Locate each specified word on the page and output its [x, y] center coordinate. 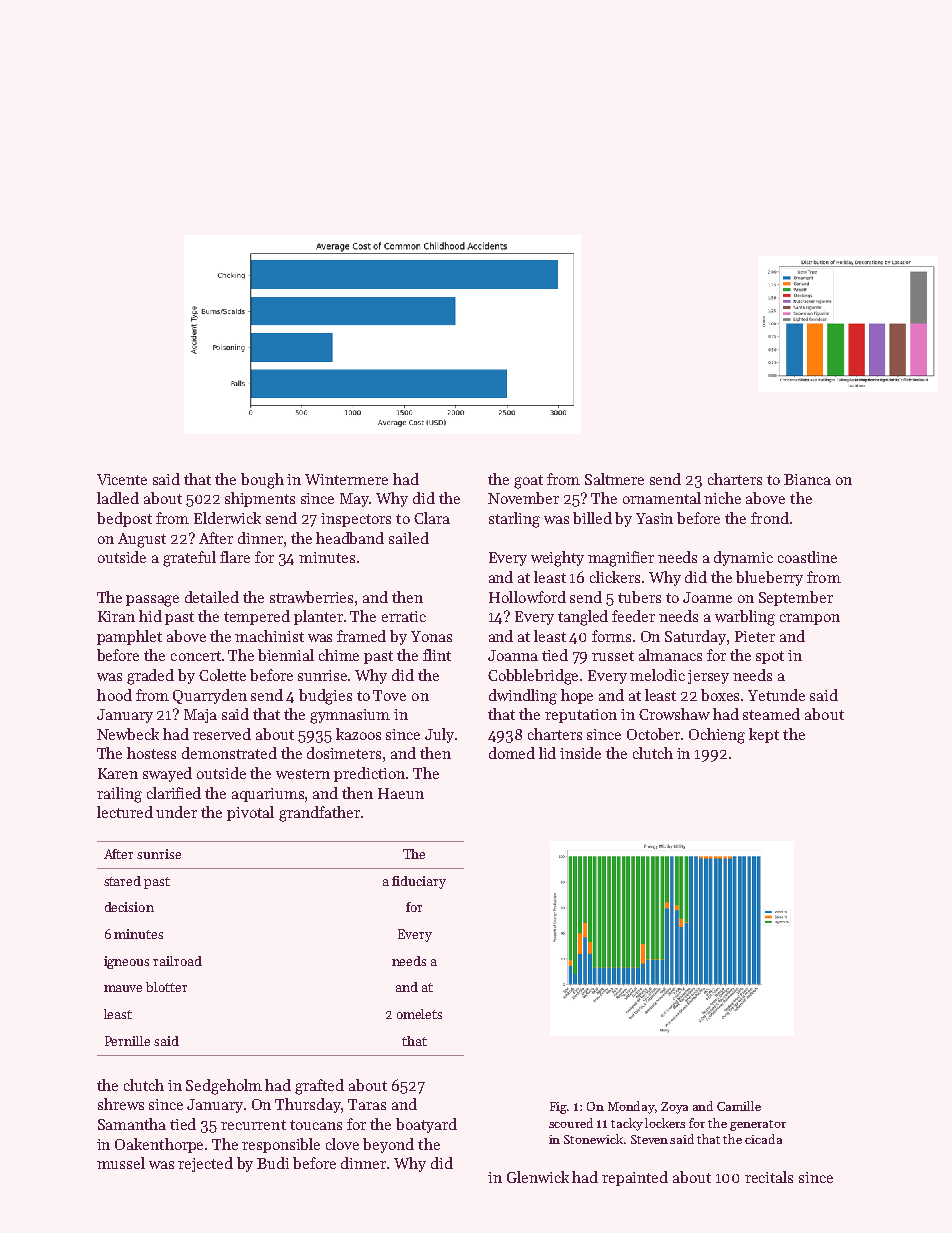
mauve [123, 988]
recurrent [253, 1125]
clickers [615, 577]
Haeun [401, 793]
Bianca [807, 479]
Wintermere [346, 479]
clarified [174, 793]
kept [764, 735]
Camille [739, 1106]
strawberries [311, 597]
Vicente [122, 479]
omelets [419, 1014]
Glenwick [538, 1177]
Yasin [654, 518]
